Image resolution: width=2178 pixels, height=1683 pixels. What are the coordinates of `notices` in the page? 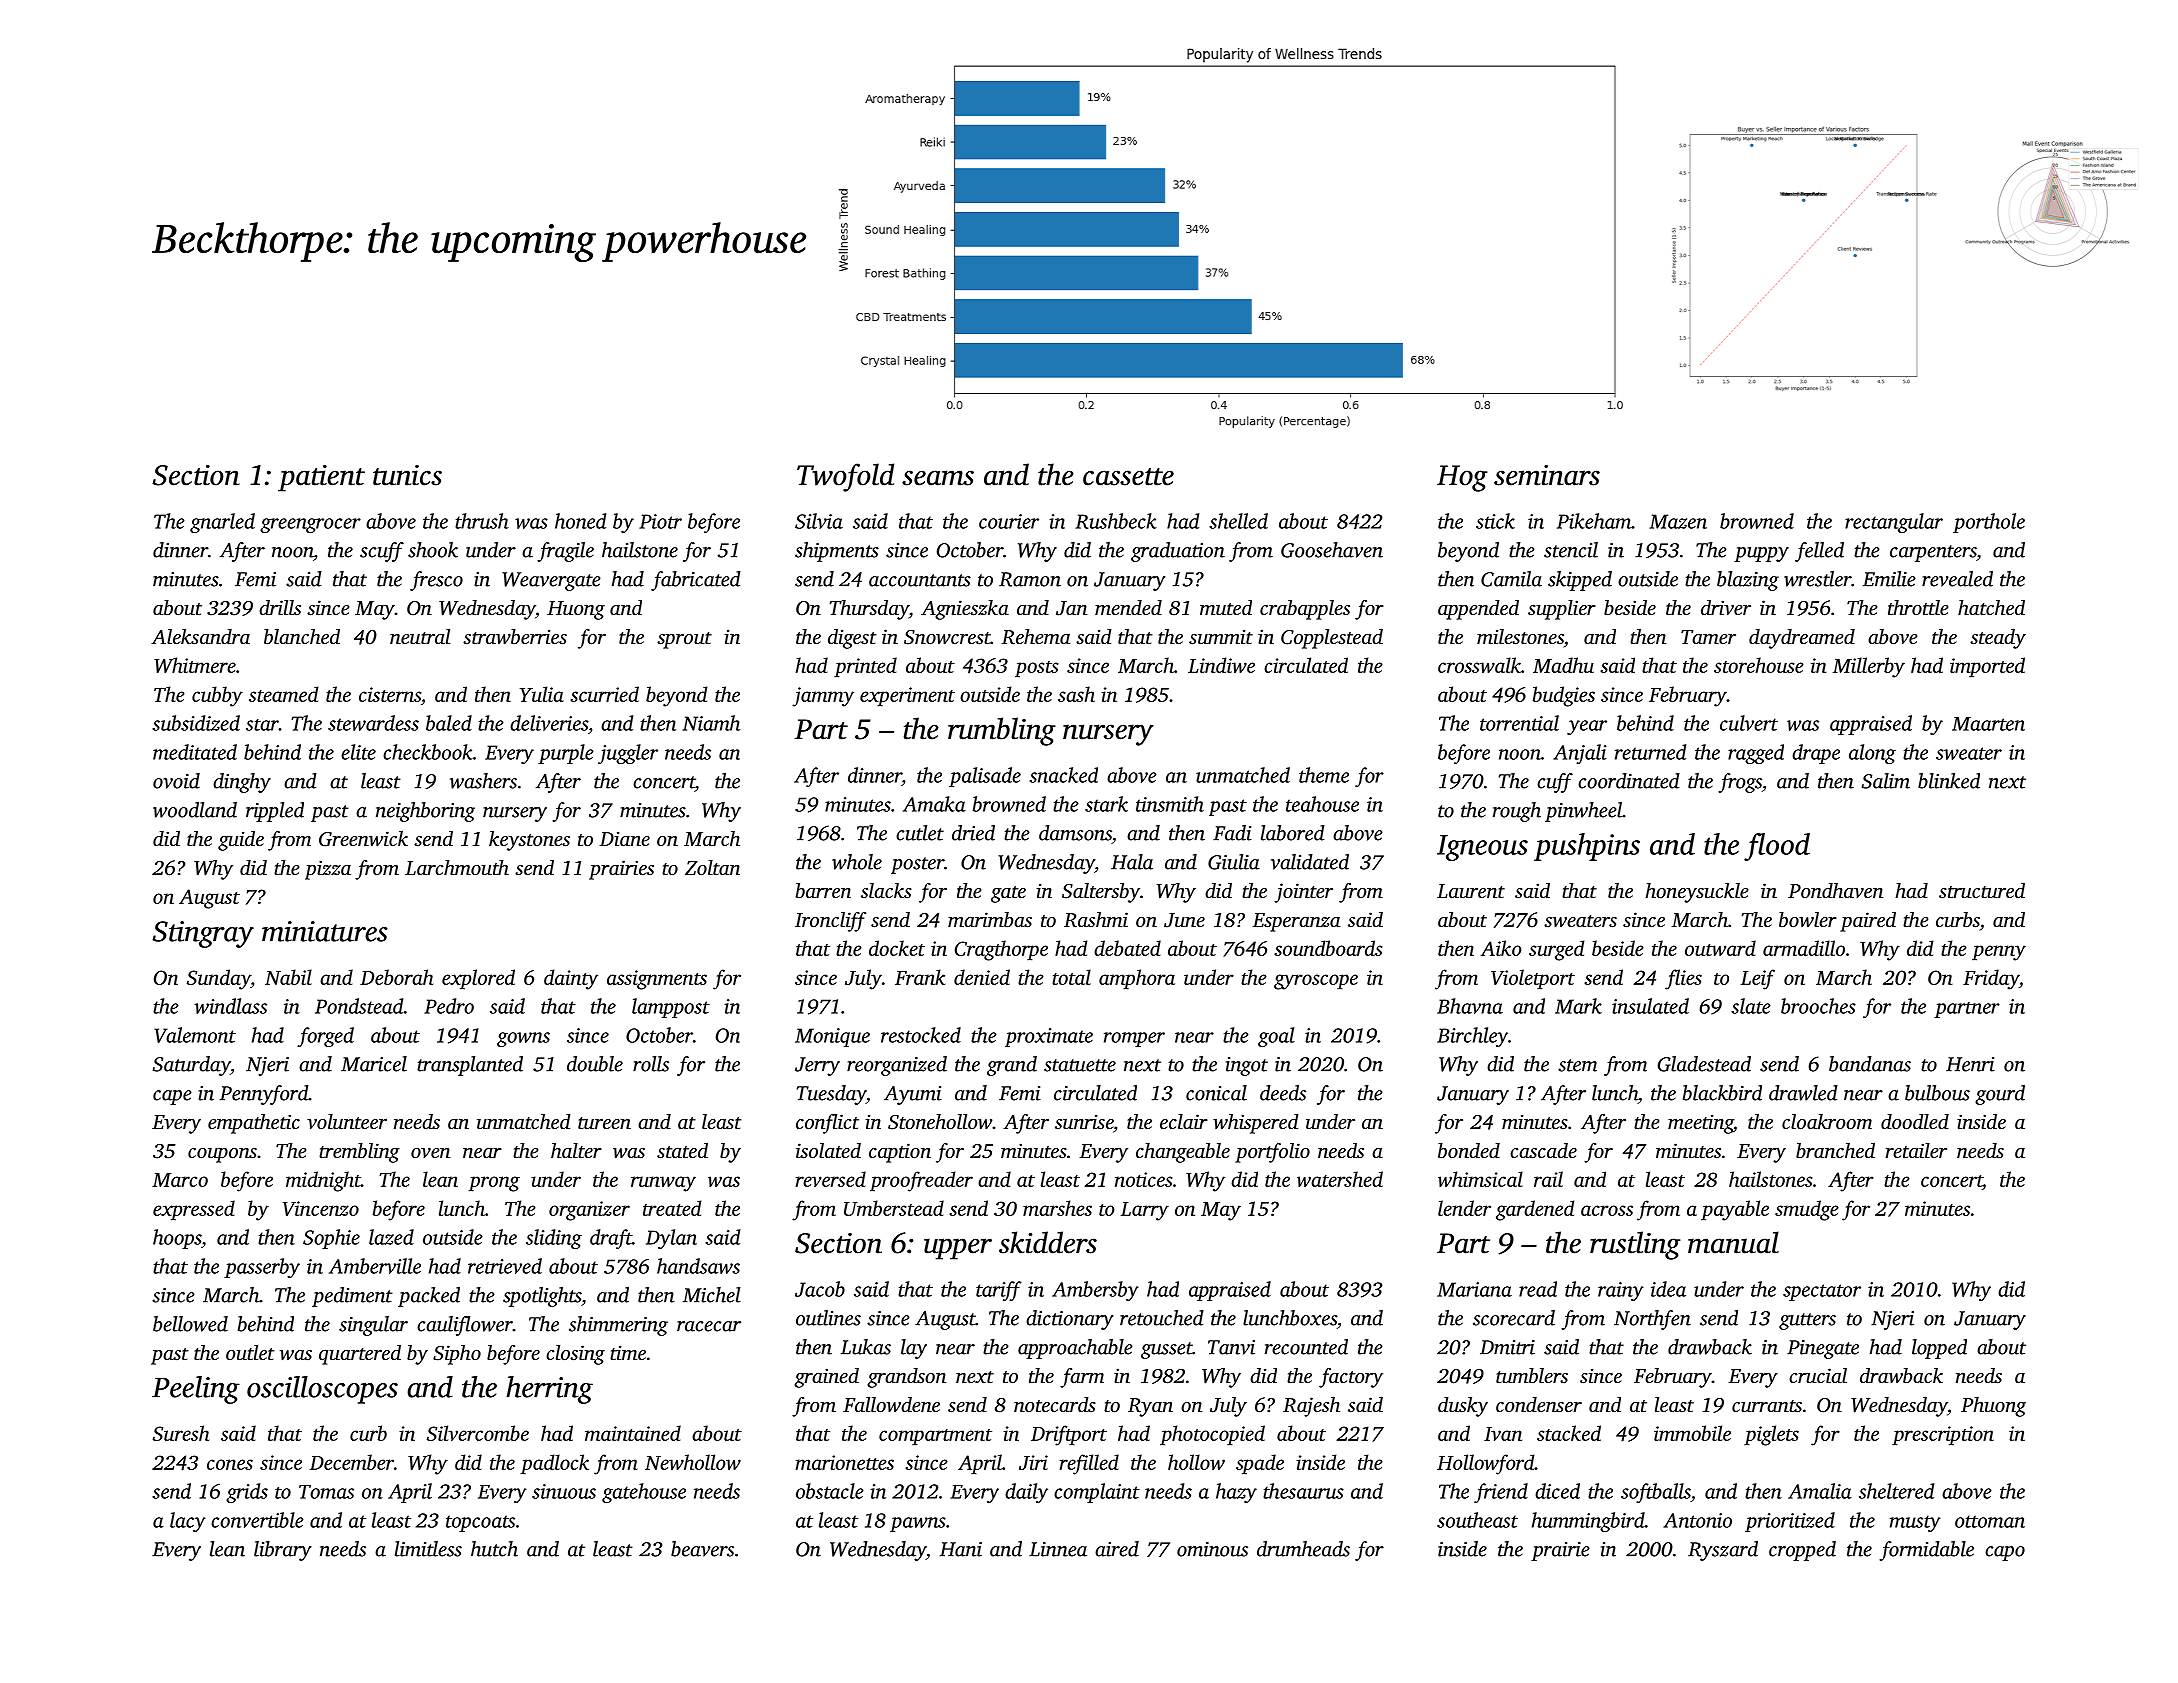 It's located at (1144, 1179).
